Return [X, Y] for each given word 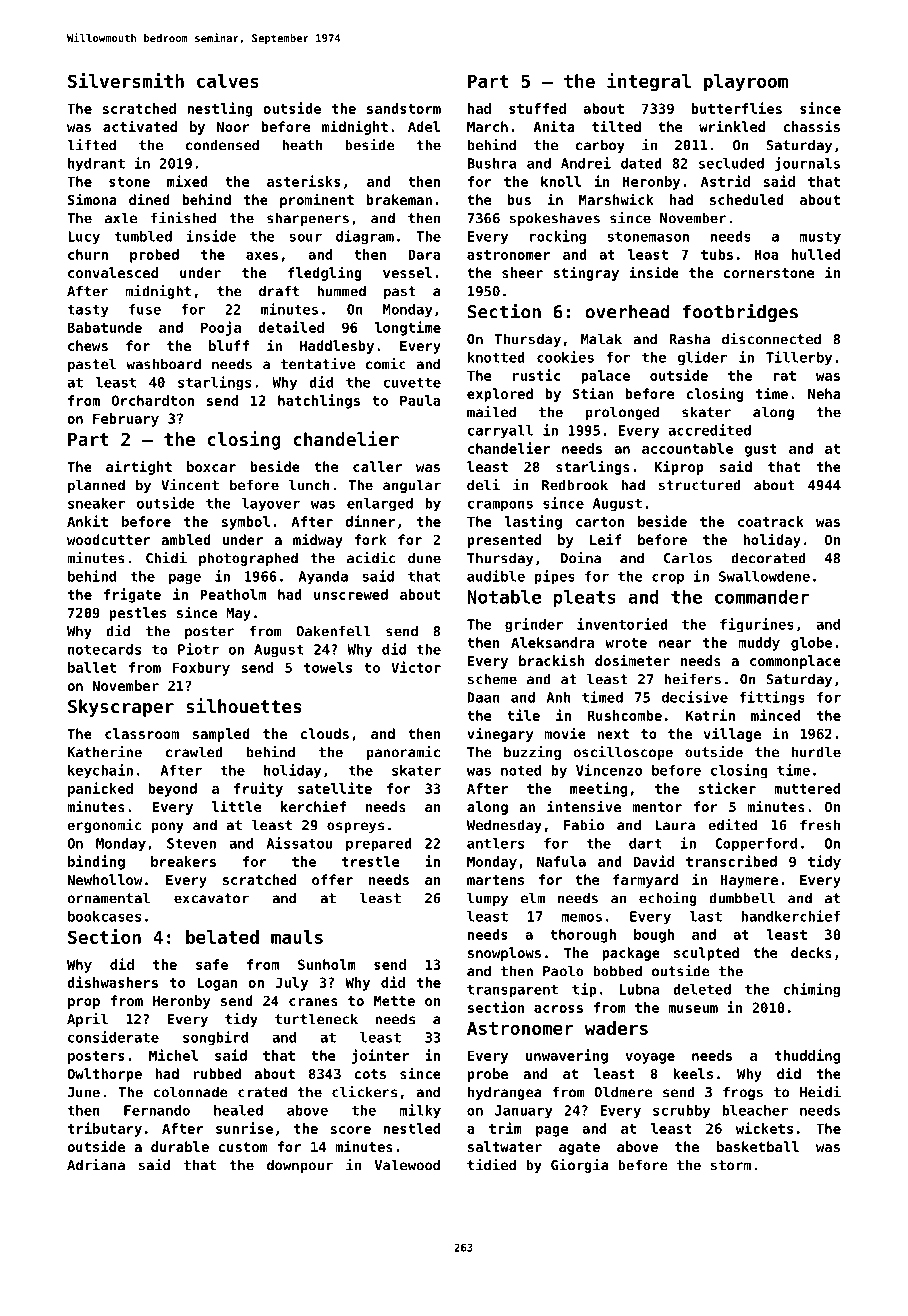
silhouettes [244, 705]
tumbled [143, 236]
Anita [554, 126]
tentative [318, 364]
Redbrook [575, 485]
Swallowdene [764, 576]
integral [649, 82]
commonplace [795, 662]
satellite [335, 788]
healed [238, 1110]
